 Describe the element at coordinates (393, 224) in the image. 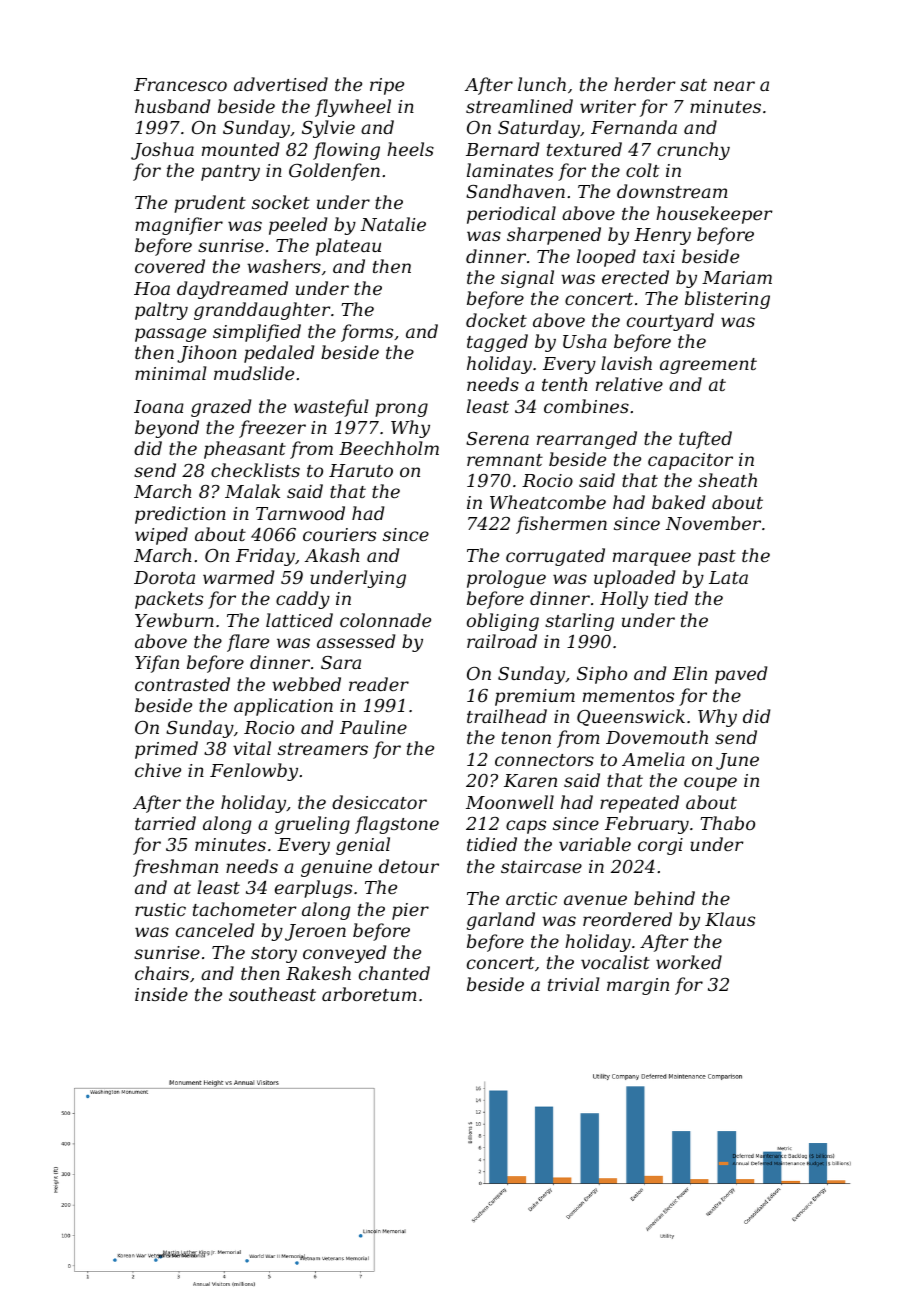

I see `Natalie` at that location.
